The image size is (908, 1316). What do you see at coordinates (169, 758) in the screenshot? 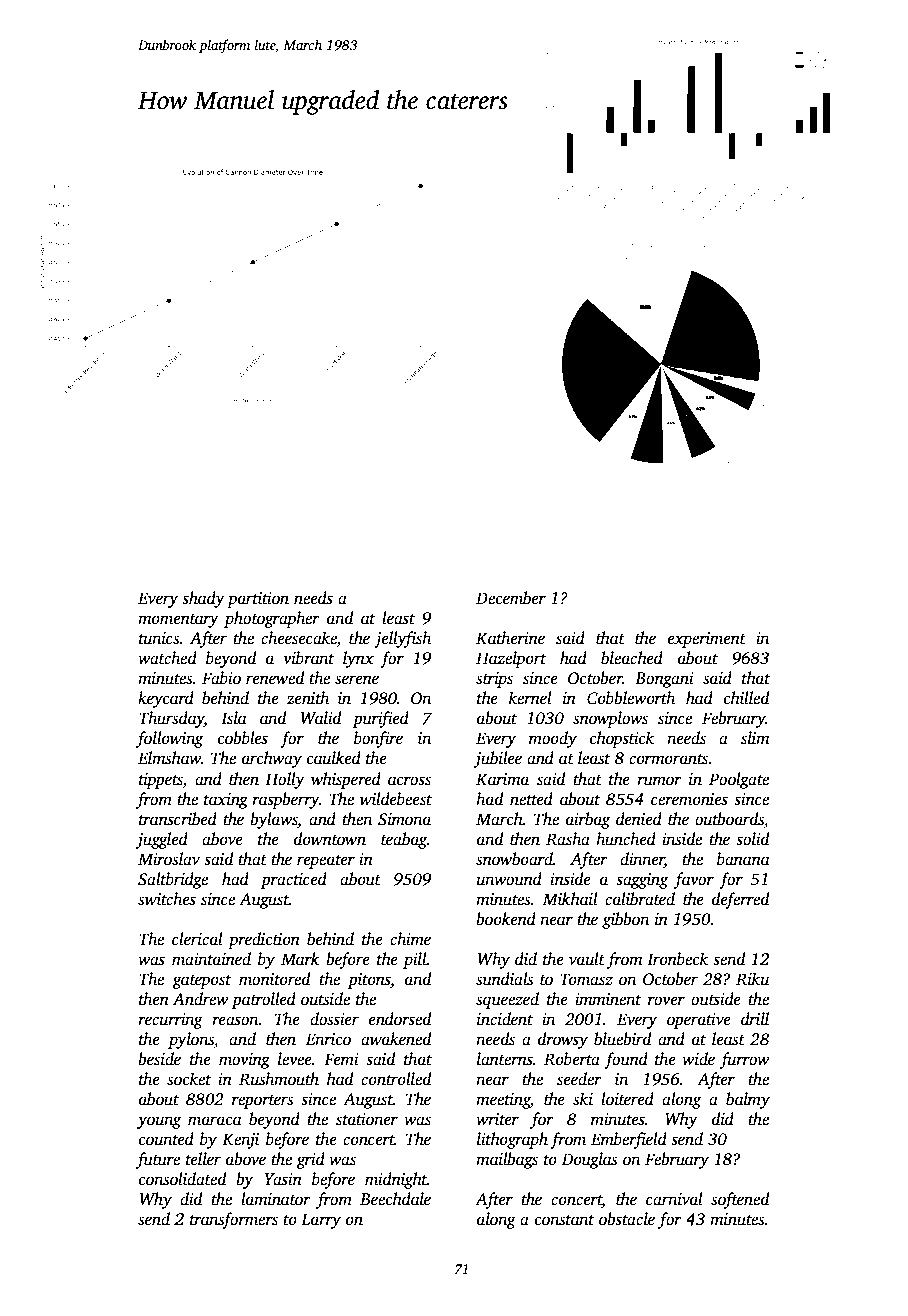
I see `Elmshaw` at bounding box center [169, 758].
